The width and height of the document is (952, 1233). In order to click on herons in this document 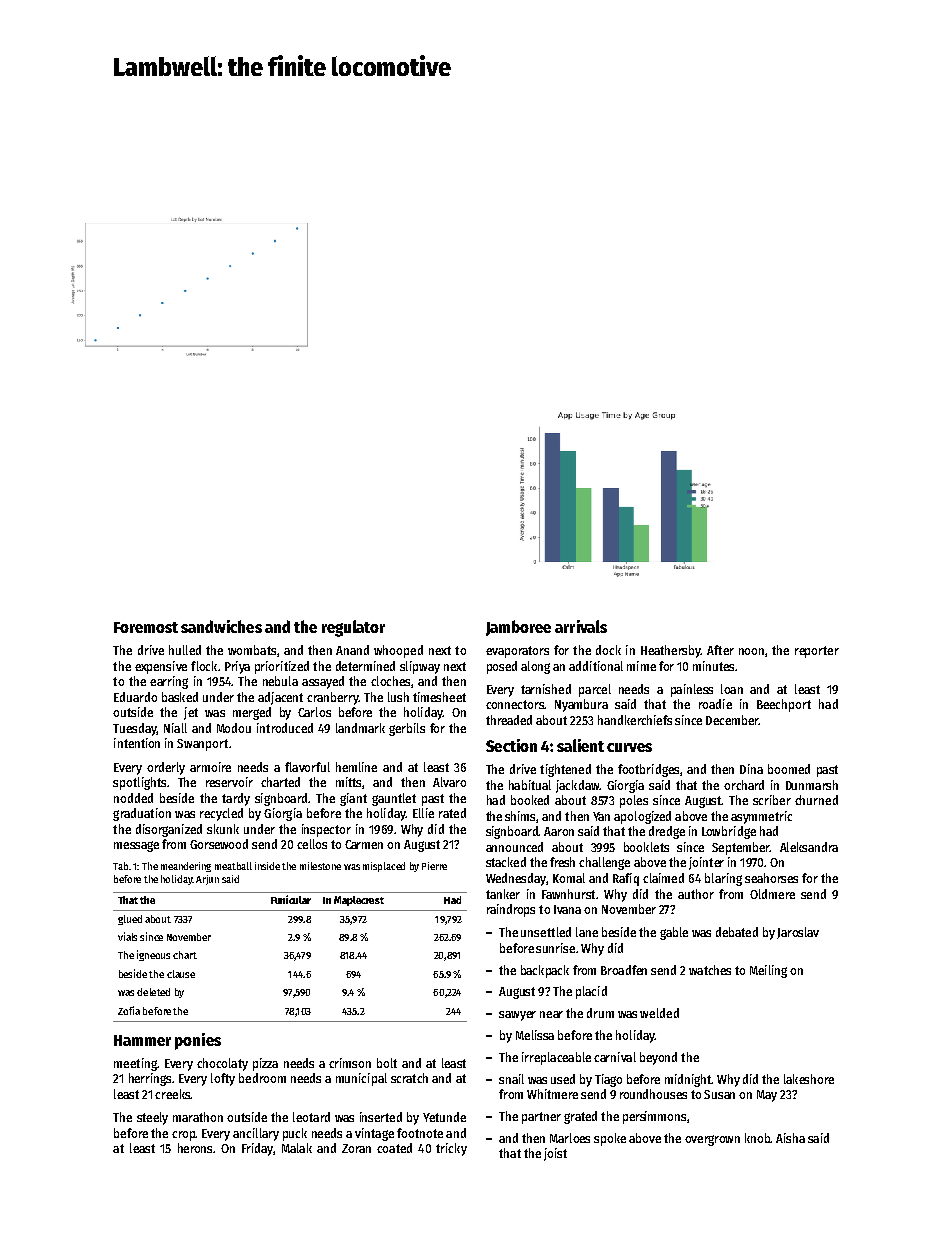, I will do `click(195, 1148)`.
